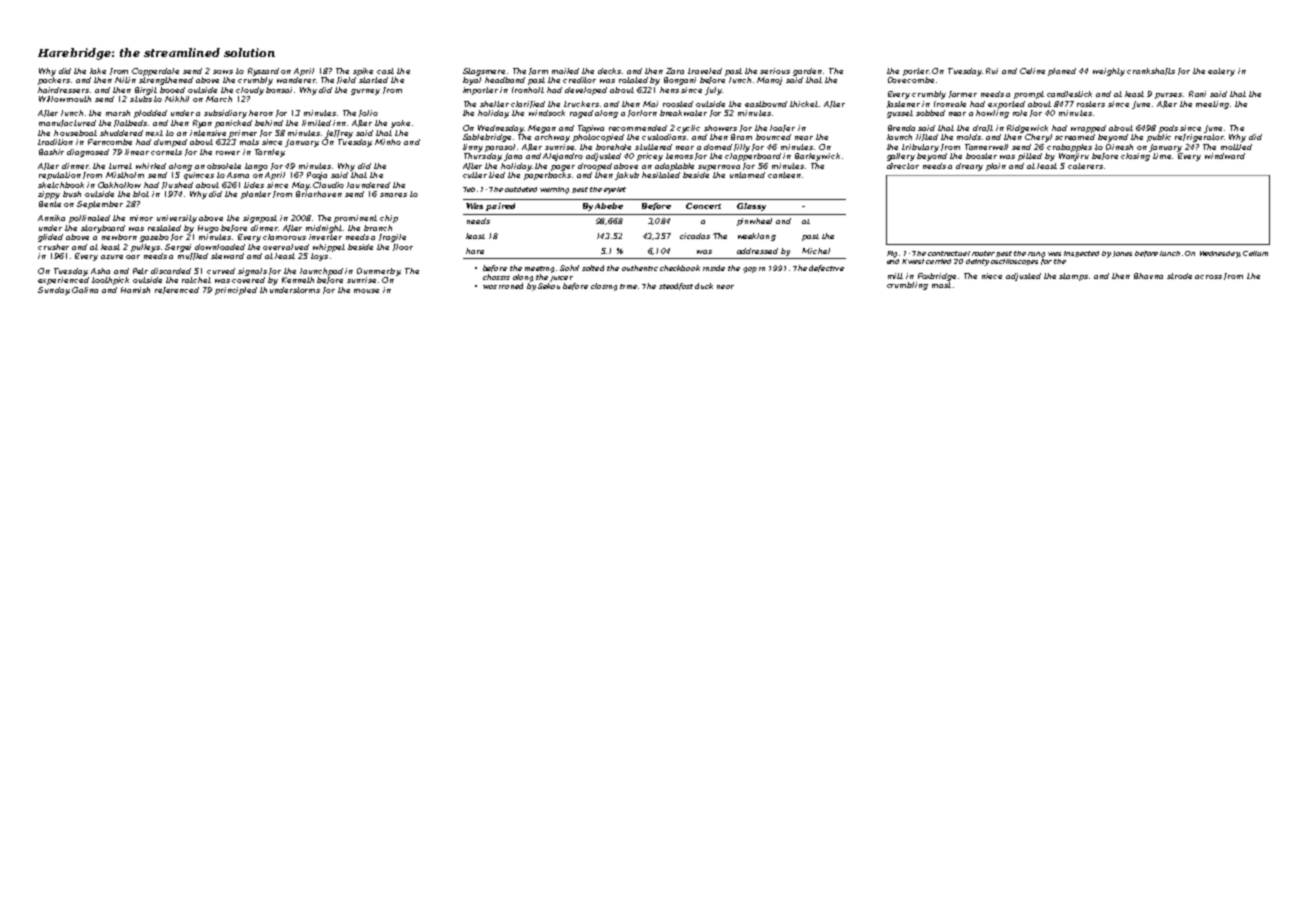 This screenshot has height=924, width=1308. What do you see at coordinates (669, 90) in the screenshot?
I see `hens` at bounding box center [669, 90].
